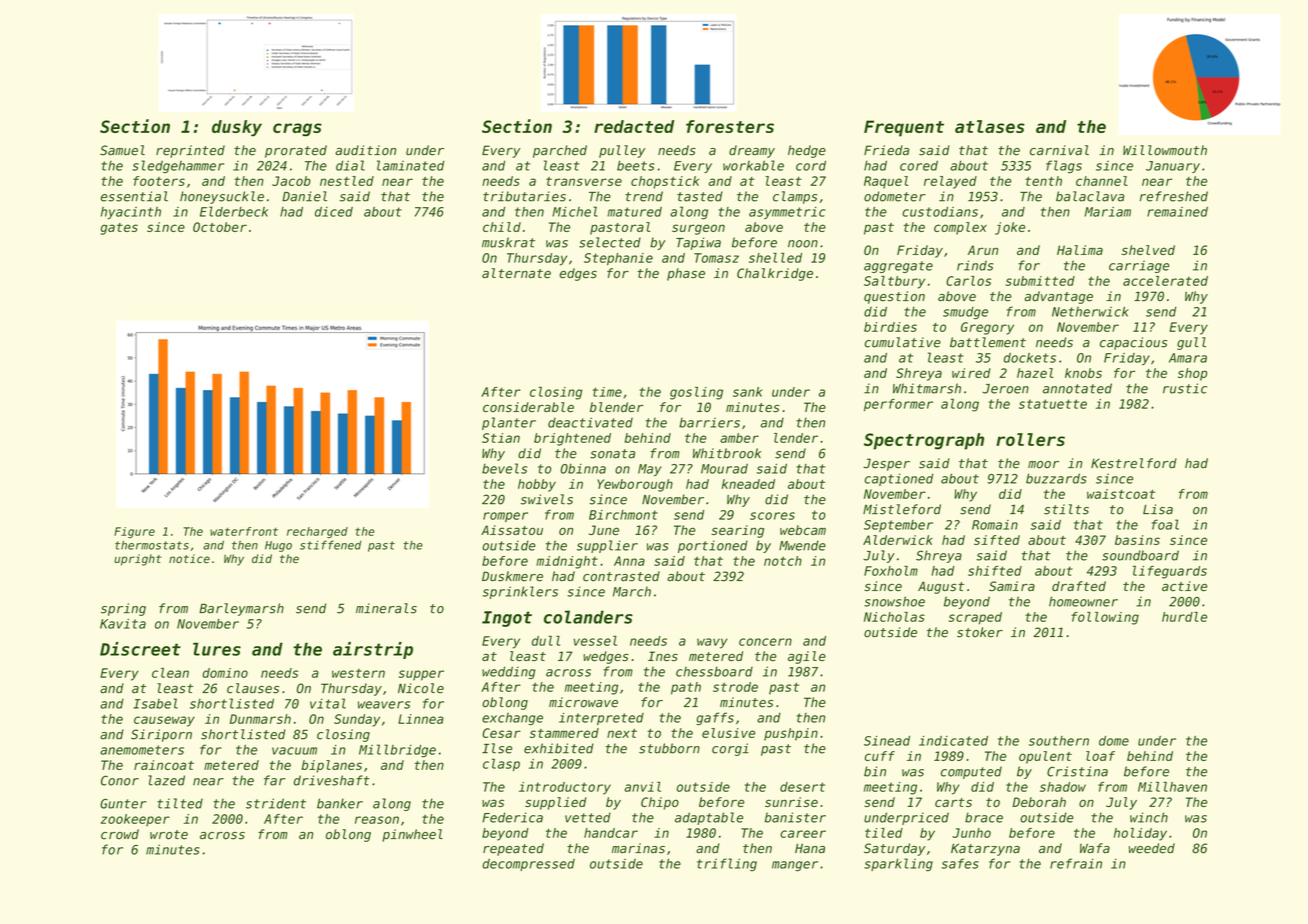 The height and width of the screenshot is (924, 1308). Describe the element at coordinates (331, 766) in the screenshot. I see `biplanes` at that location.
